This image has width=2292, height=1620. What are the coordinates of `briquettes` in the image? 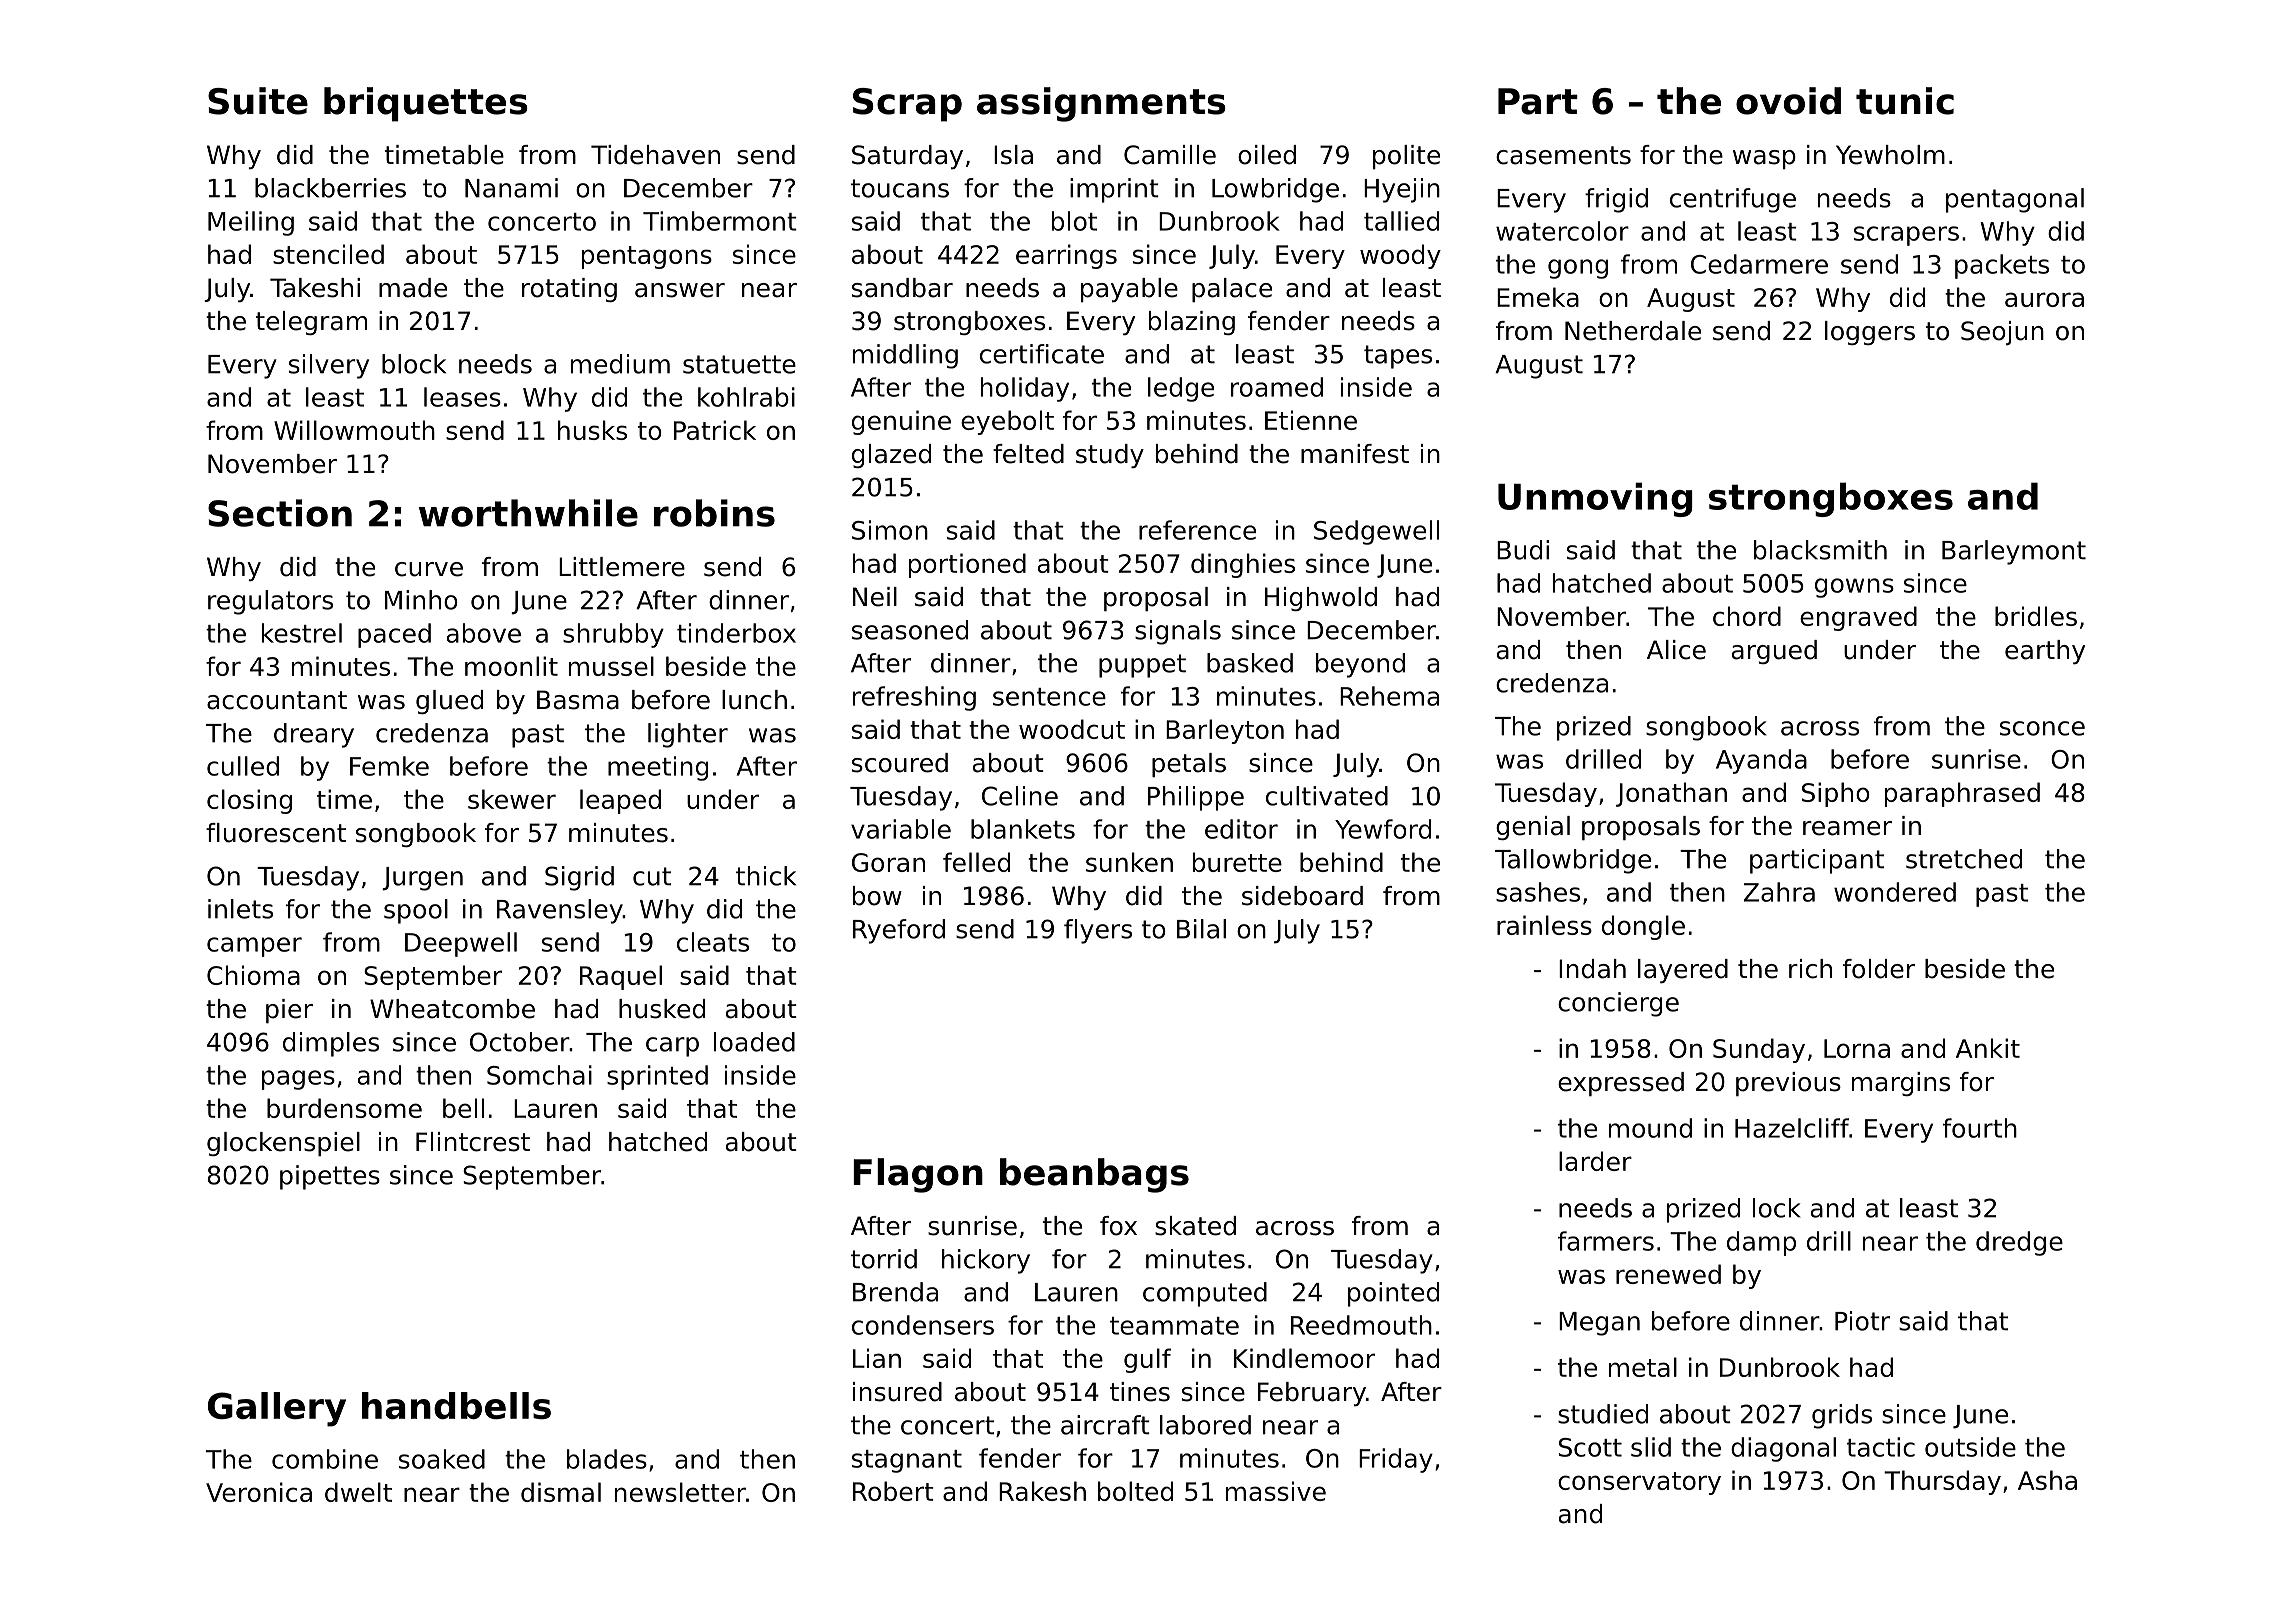 It's located at (426, 104).
